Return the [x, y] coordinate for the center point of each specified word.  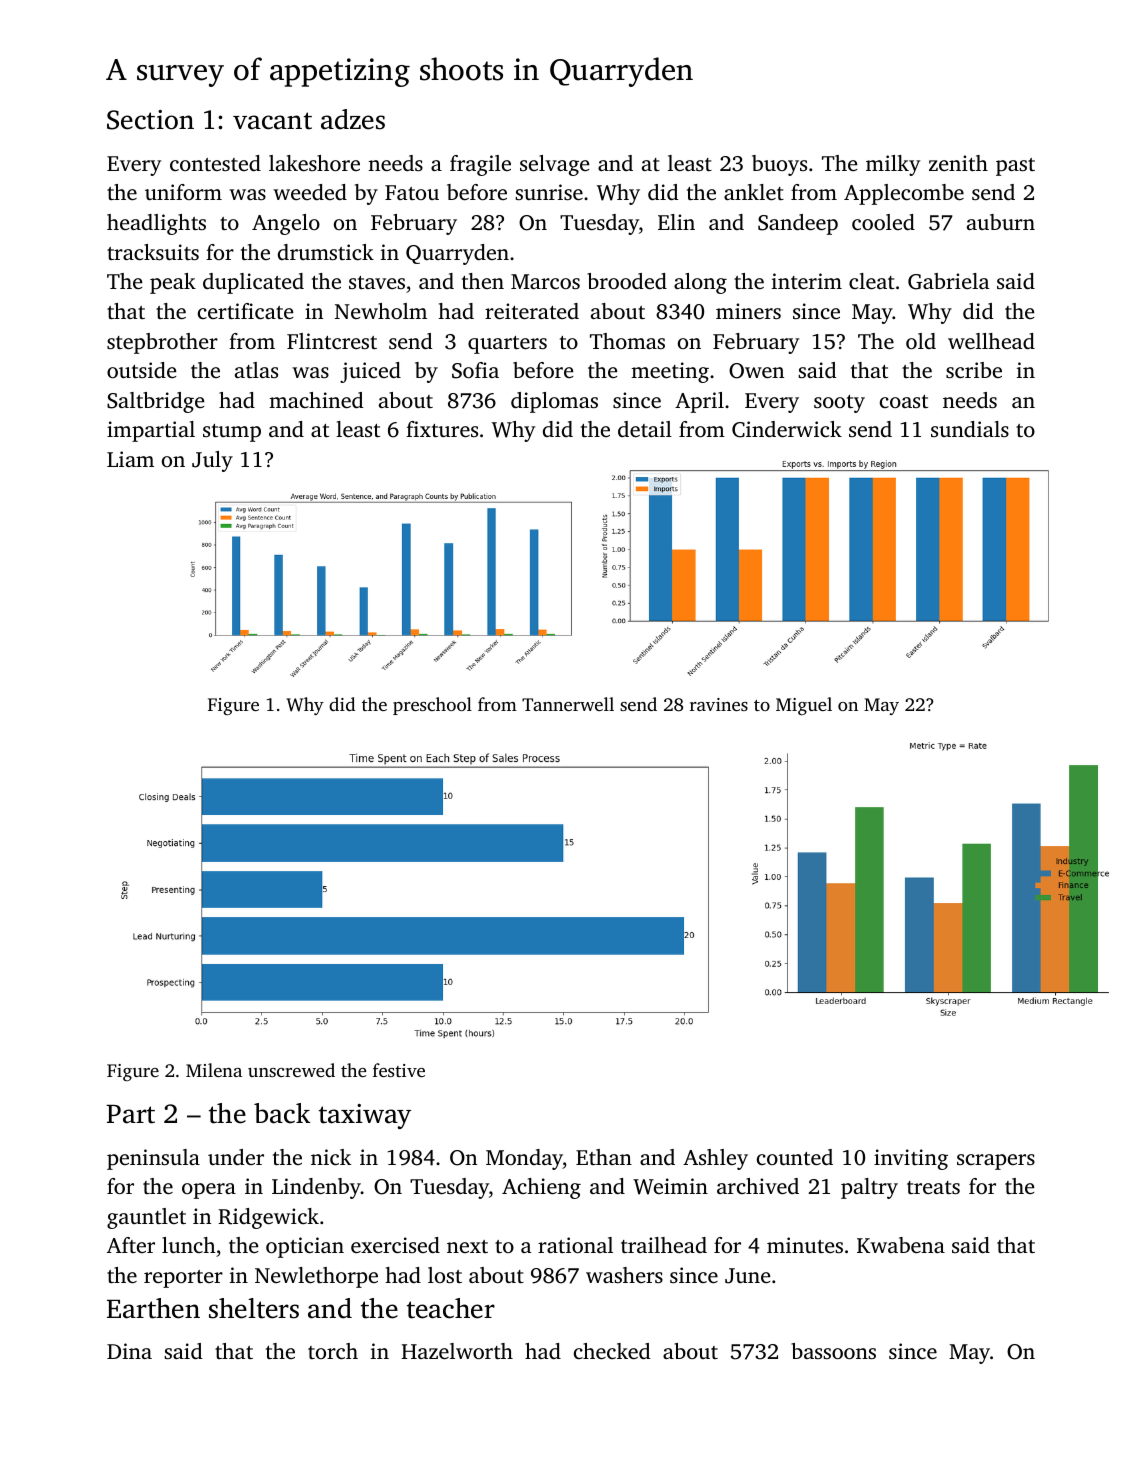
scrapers [996, 1162]
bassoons [833, 1351]
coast [904, 401]
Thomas [627, 341]
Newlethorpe [316, 1277]
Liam [130, 459]
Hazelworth [457, 1351]
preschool [432, 706]
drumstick [326, 252]
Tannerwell [568, 704]
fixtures [442, 429]
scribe [974, 370]
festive [399, 1070]
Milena [214, 1070]
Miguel [804, 706]
